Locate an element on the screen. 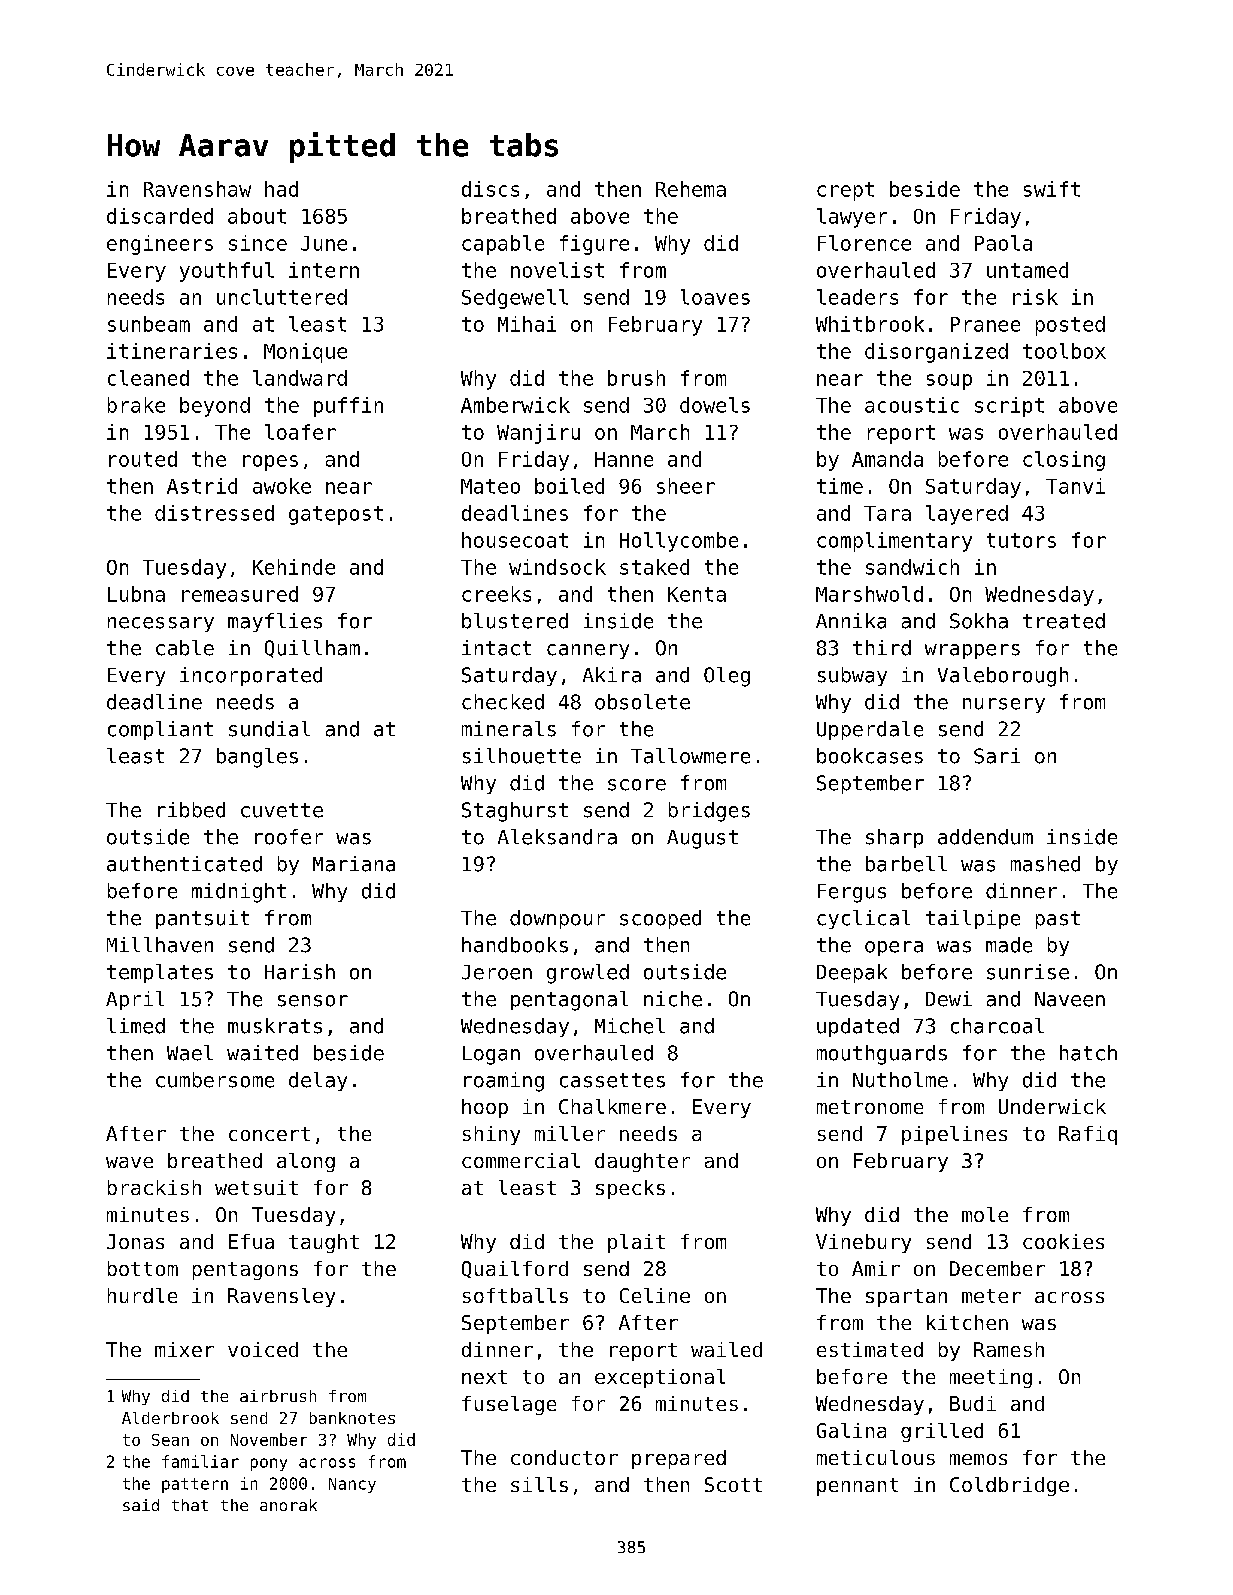  intact is located at coordinates (496, 648).
